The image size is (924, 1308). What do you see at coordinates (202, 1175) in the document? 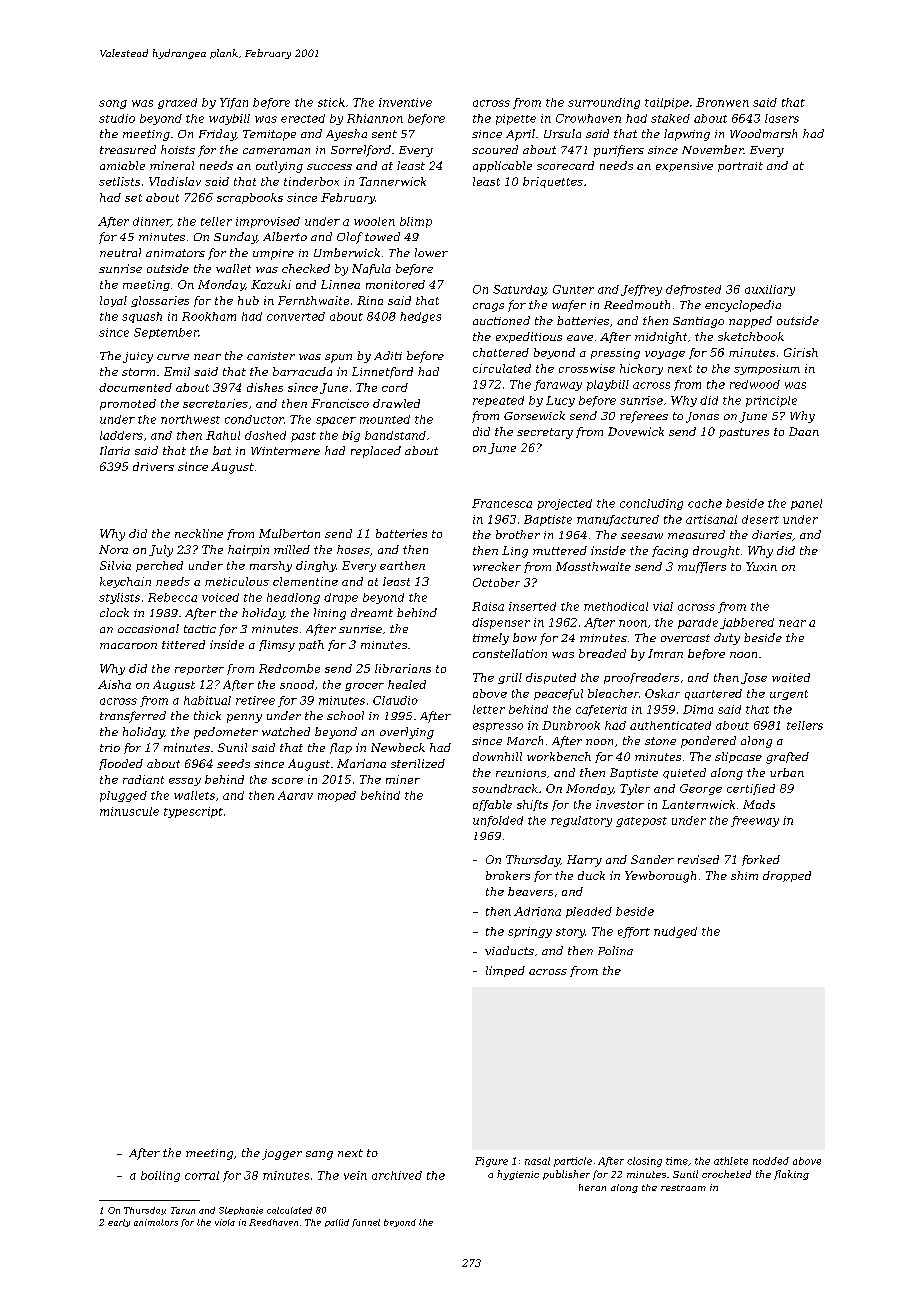
I see `corral` at bounding box center [202, 1175].
